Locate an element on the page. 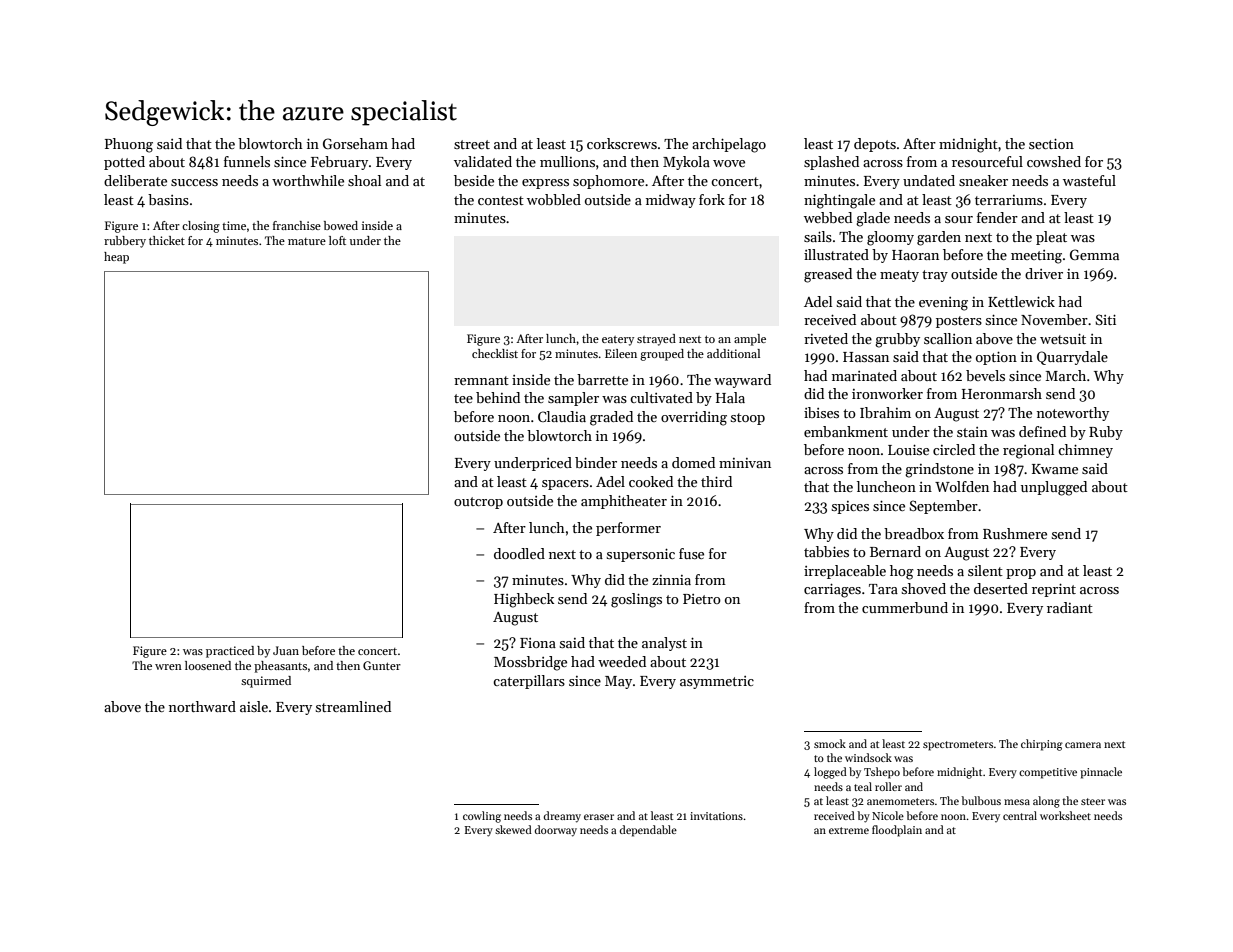 The width and height of the document is (1233, 952). radiant is located at coordinates (1070, 607).
